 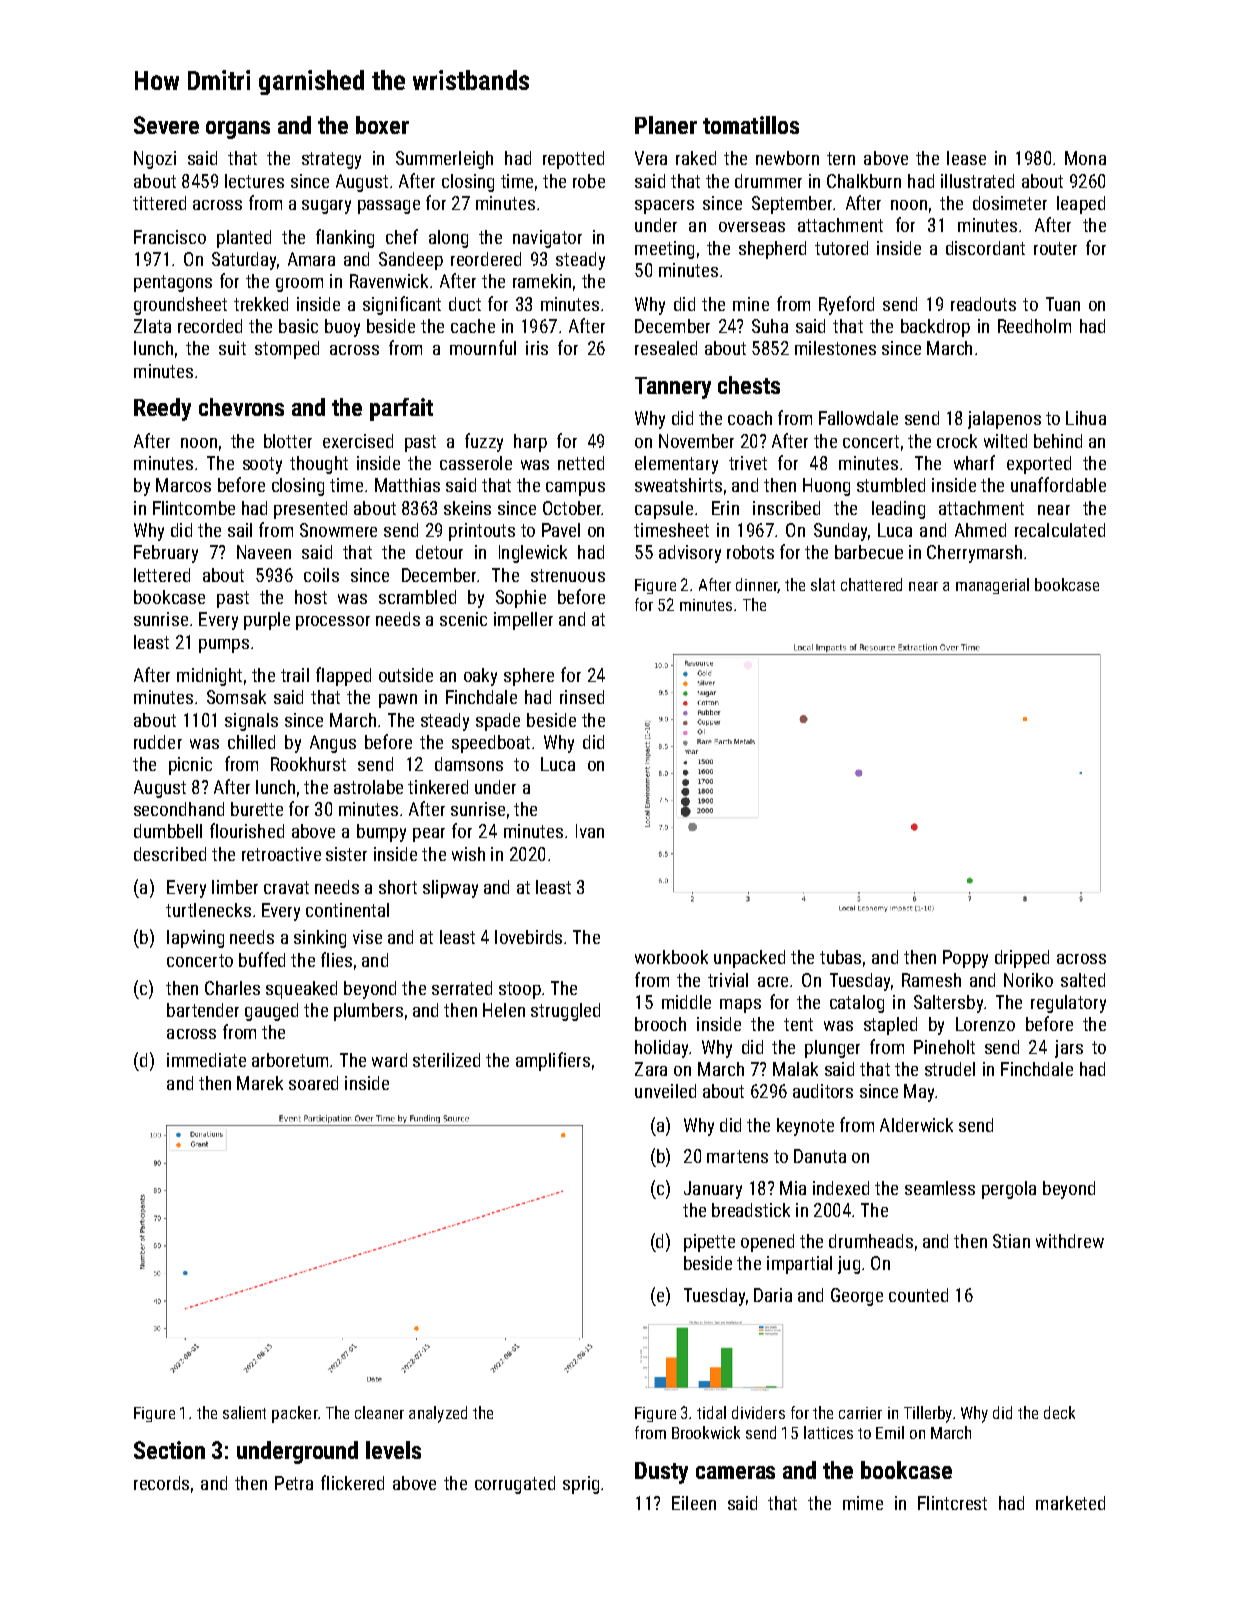 What do you see at coordinates (590, 831) in the screenshot?
I see `Ivan` at bounding box center [590, 831].
